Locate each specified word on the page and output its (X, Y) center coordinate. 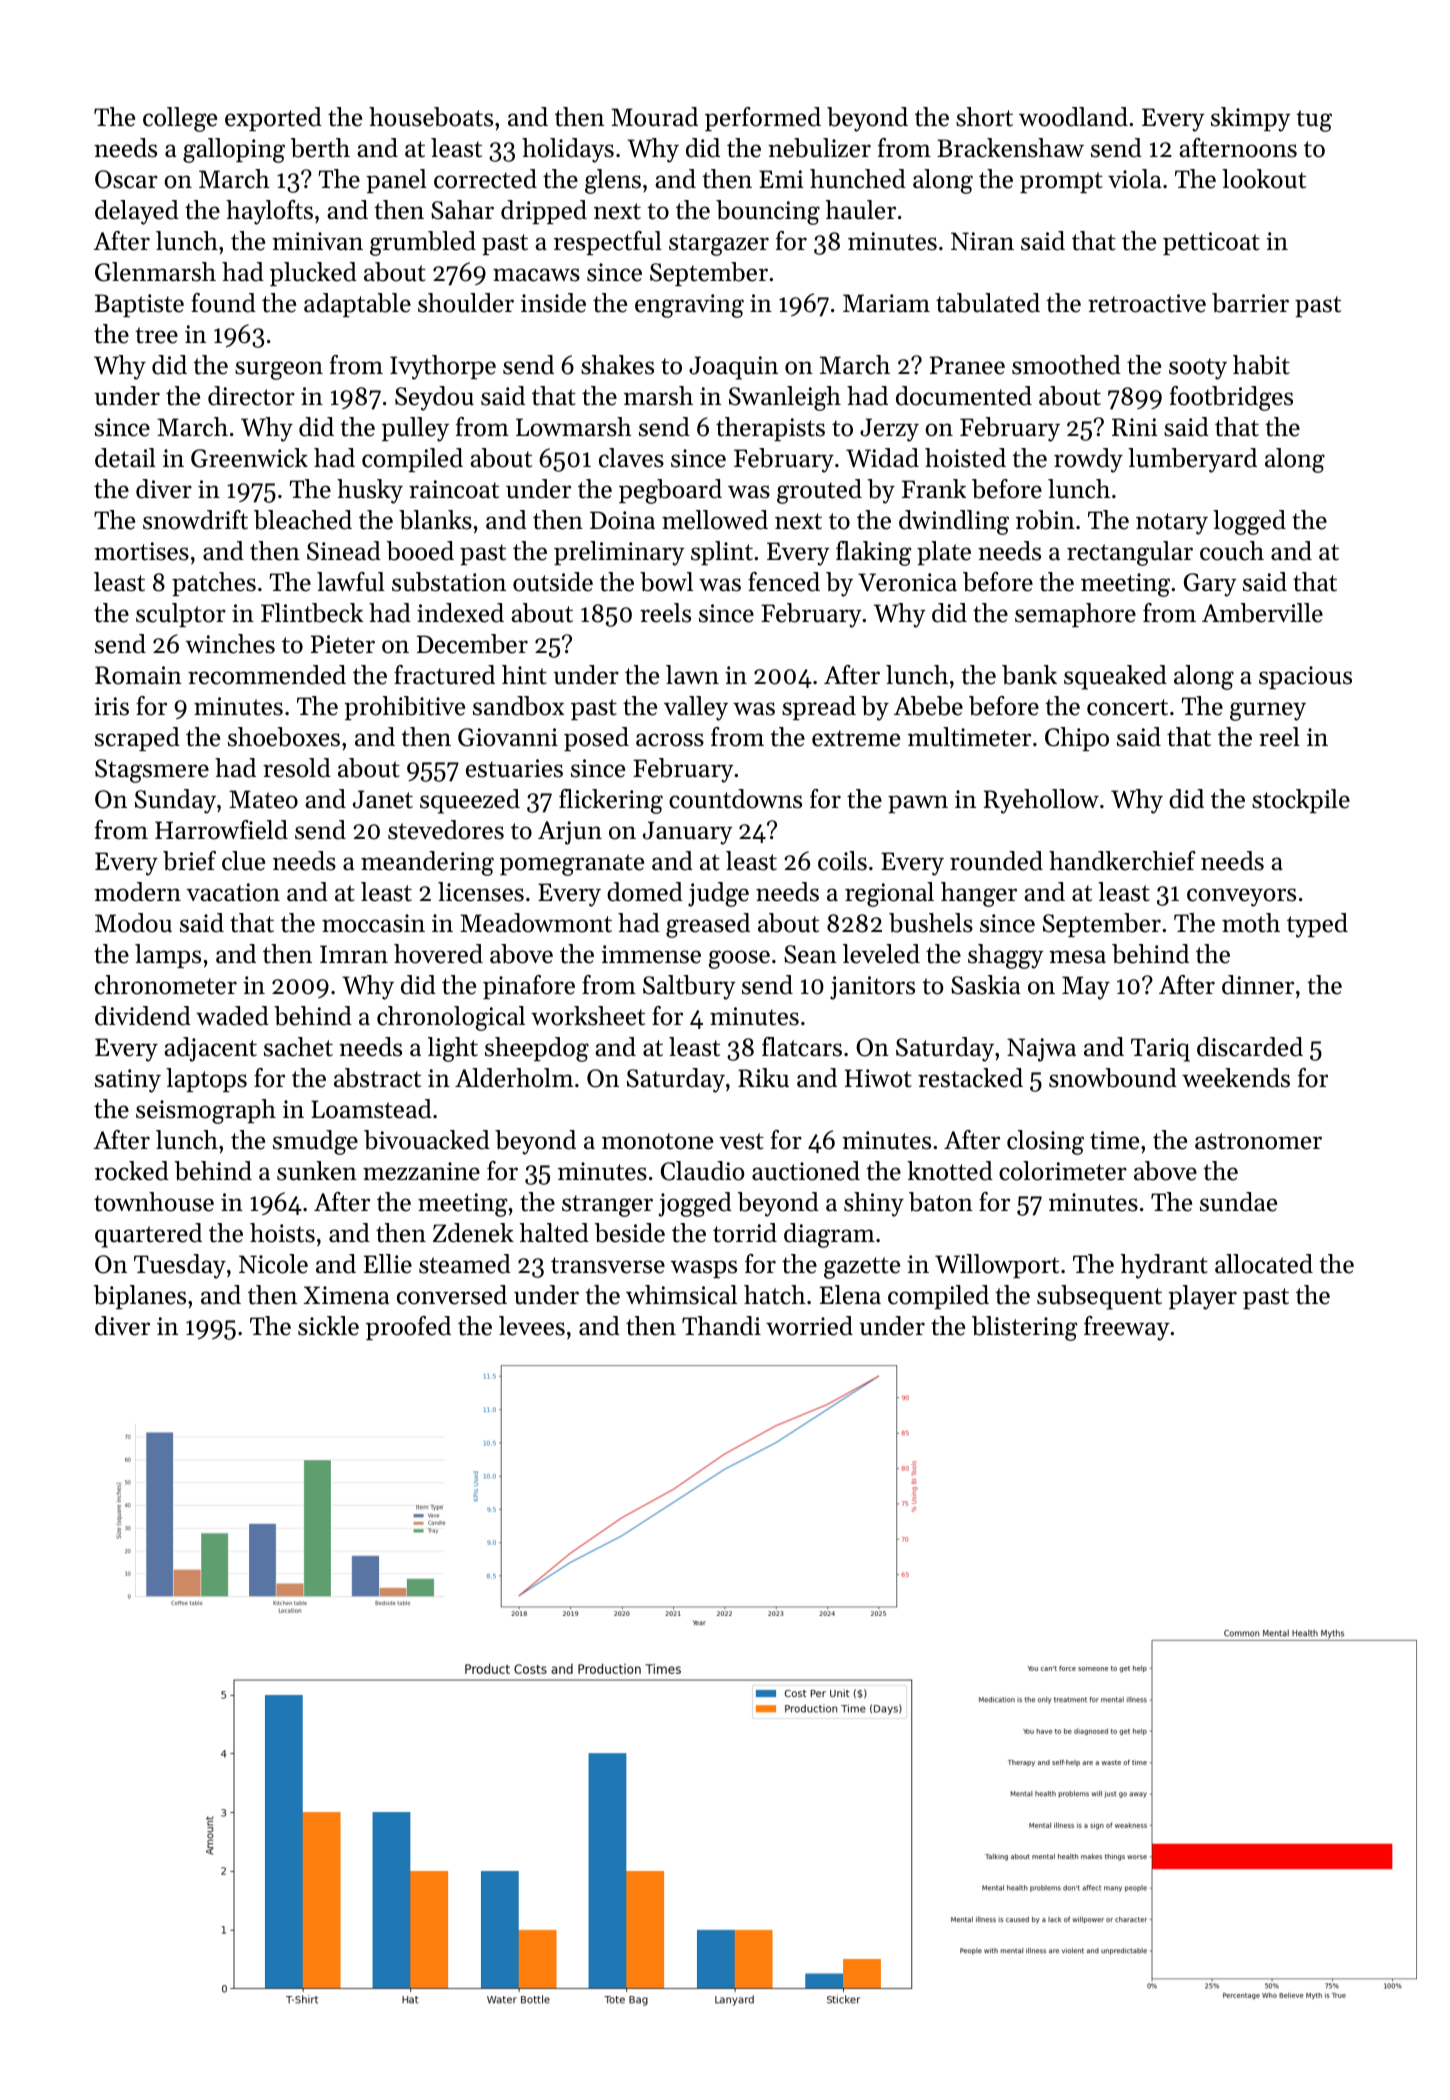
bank (1029, 675)
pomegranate (572, 865)
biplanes (140, 1297)
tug (1314, 121)
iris (111, 706)
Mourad (654, 117)
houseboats (431, 117)
